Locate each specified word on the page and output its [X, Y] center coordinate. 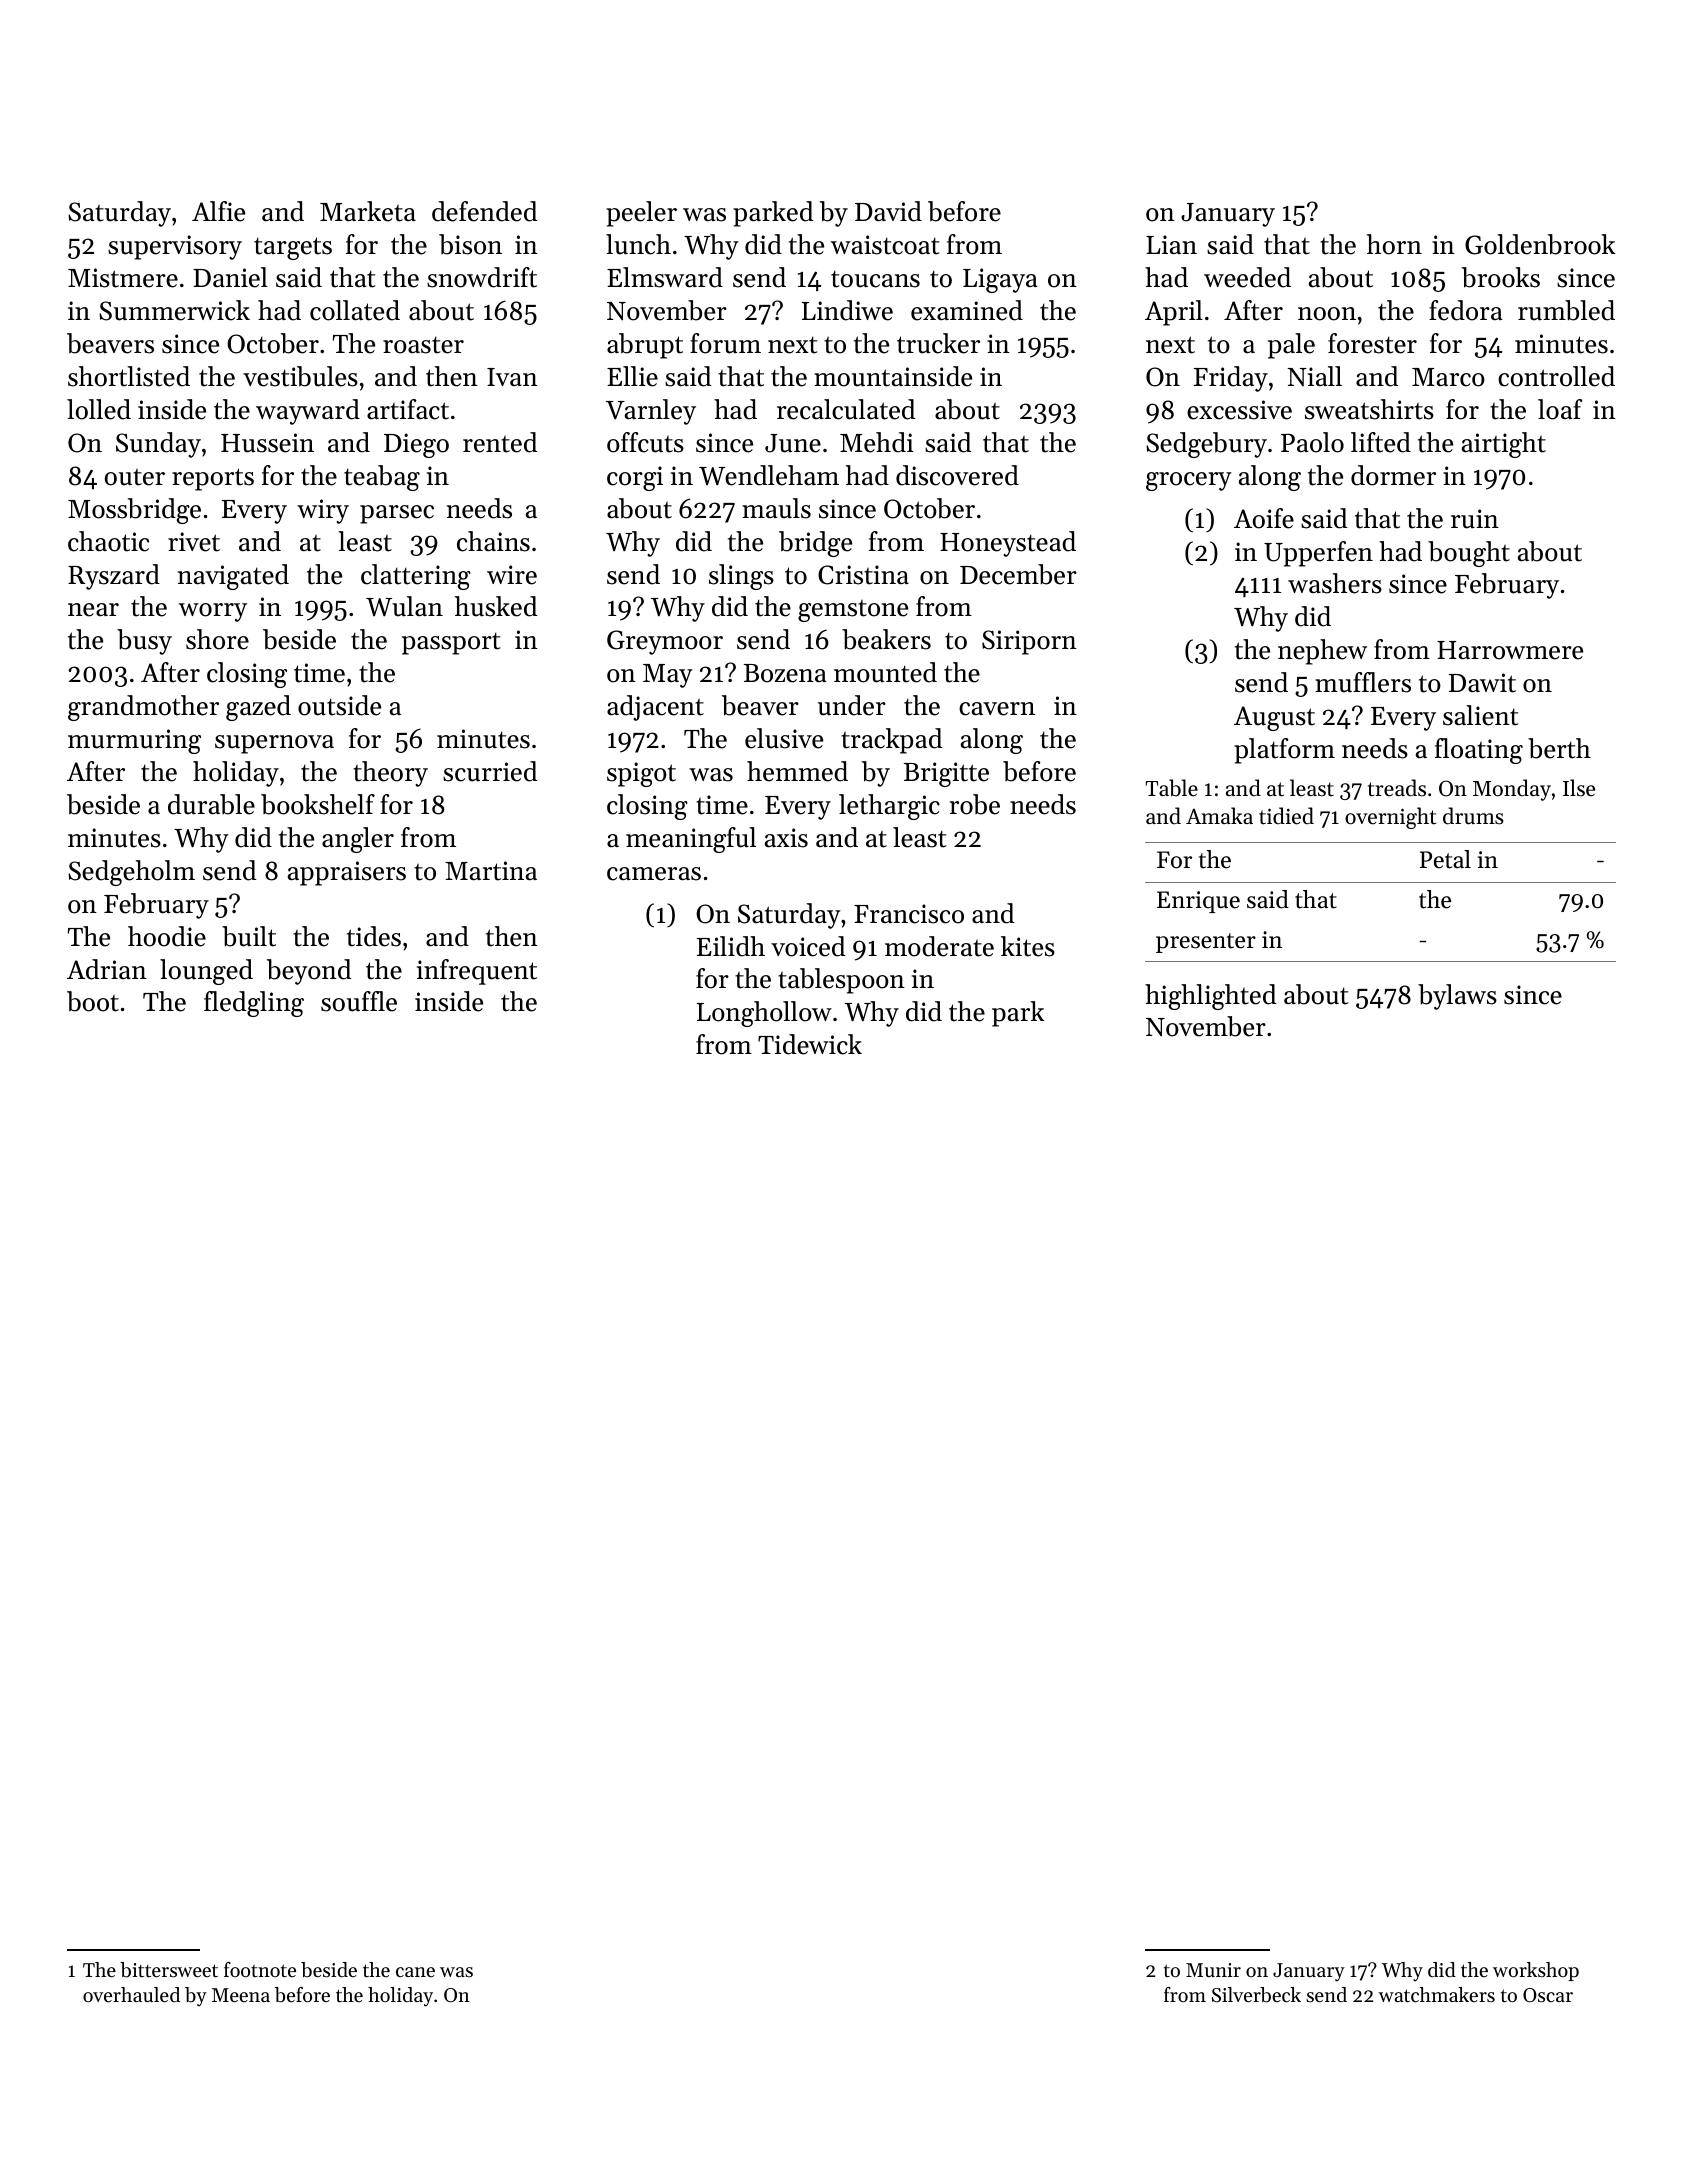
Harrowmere [1510, 650]
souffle [359, 1001]
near [93, 610]
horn [1394, 244]
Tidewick [810, 1044]
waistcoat [885, 245]
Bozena [785, 673]
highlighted [1210, 997]
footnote [260, 1970]
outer [135, 477]
